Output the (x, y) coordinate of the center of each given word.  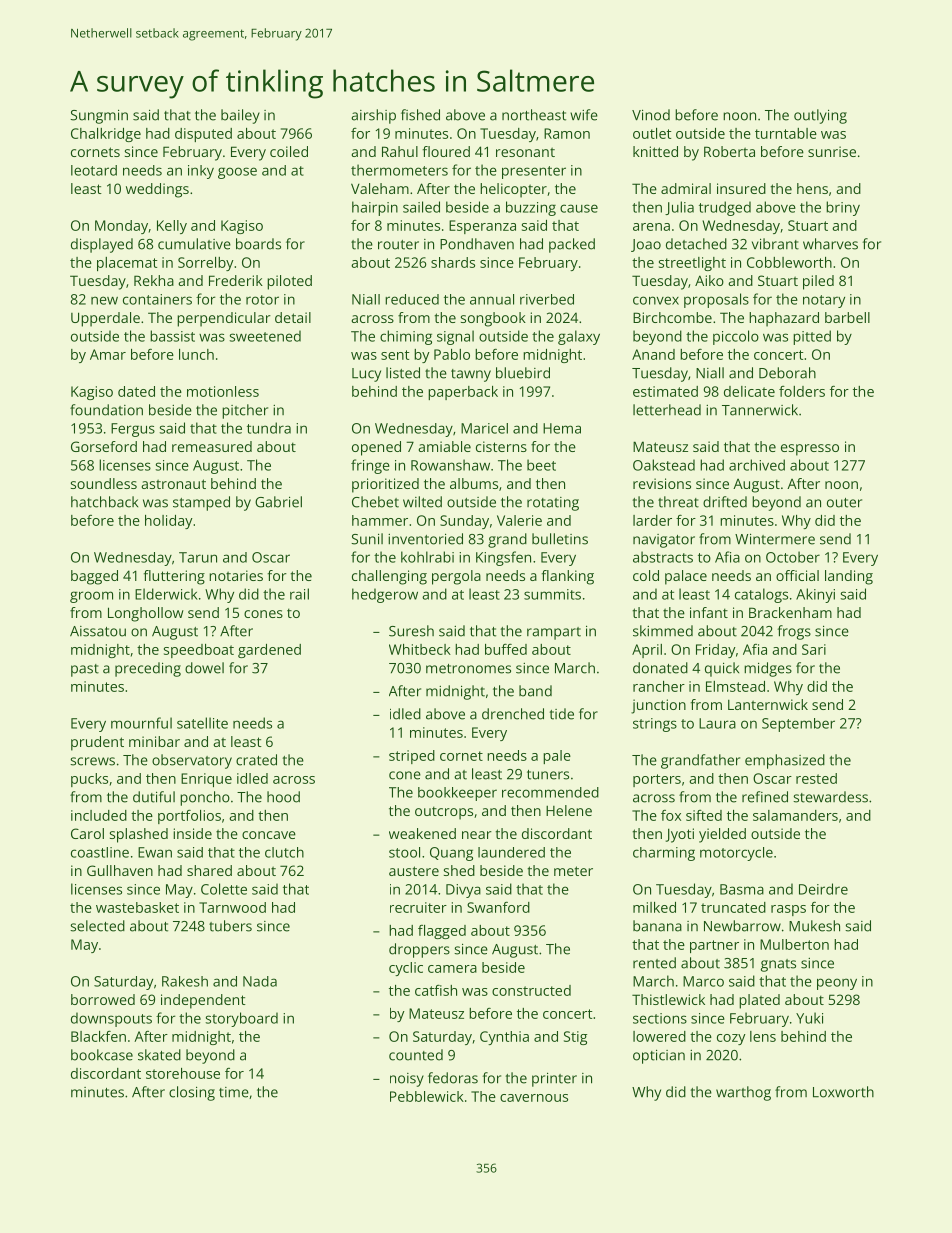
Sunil (367, 539)
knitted (655, 151)
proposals (716, 300)
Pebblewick (427, 1096)
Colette (224, 889)
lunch (196, 354)
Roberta (729, 151)
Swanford (498, 907)
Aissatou (98, 631)
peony (837, 984)
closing (192, 1093)
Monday (121, 227)
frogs (794, 632)
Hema (562, 428)
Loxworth (843, 1092)
